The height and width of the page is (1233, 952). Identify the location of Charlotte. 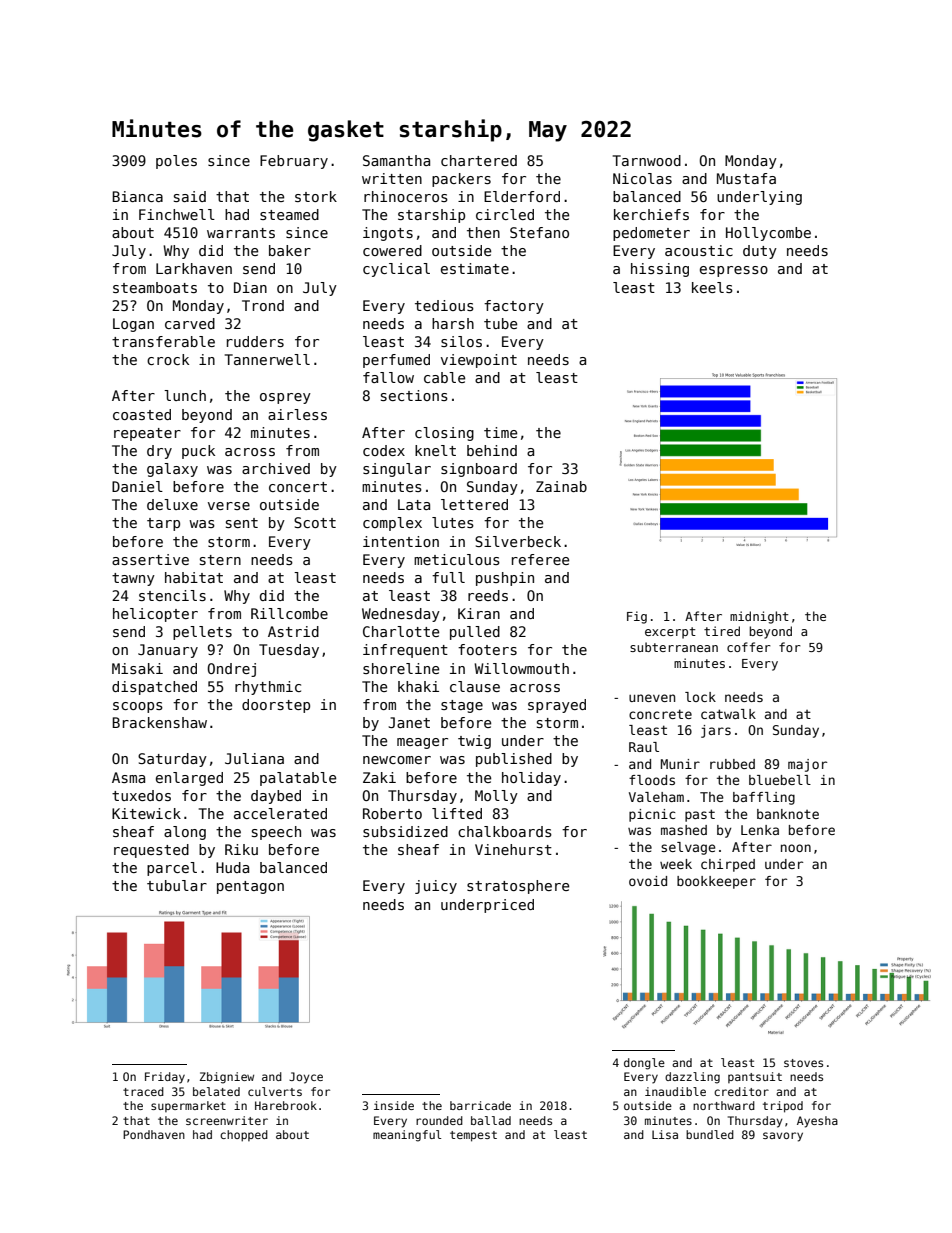
(401, 631).
